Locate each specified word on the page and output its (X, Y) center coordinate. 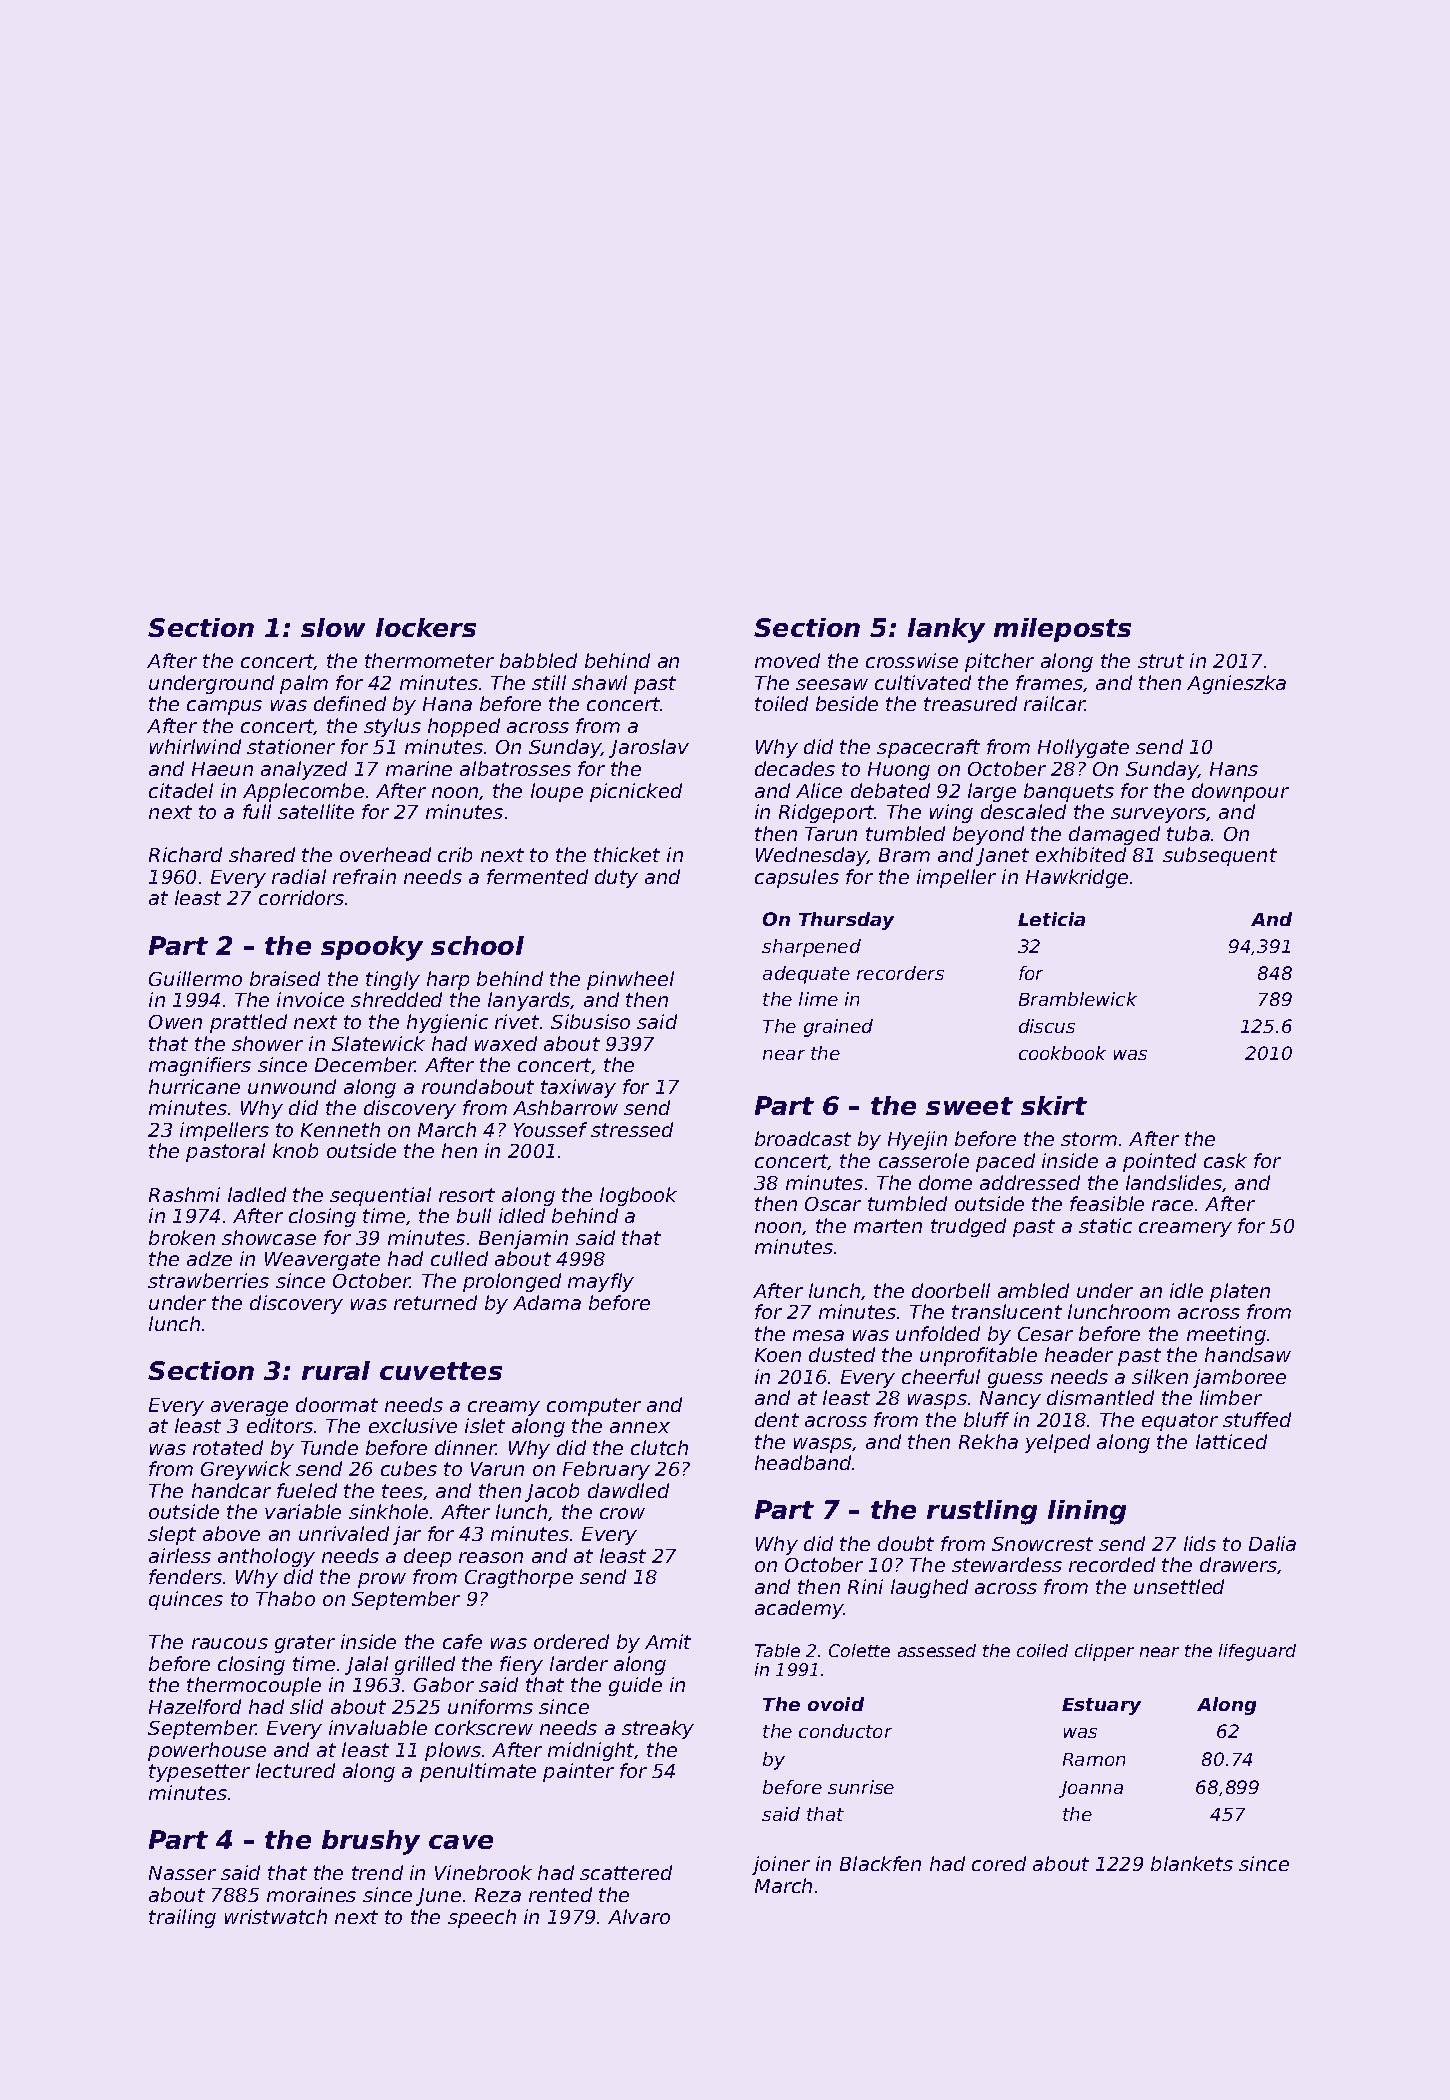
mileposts (1062, 630)
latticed (1231, 1441)
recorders (900, 973)
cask (1225, 1160)
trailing (182, 1918)
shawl (599, 682)
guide (635, 1686)
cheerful (941, 1376)
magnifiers (200, 1066)
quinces (186, 1600)
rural (336, 1370)
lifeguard (1257, 1652)
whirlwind (195, 746)
